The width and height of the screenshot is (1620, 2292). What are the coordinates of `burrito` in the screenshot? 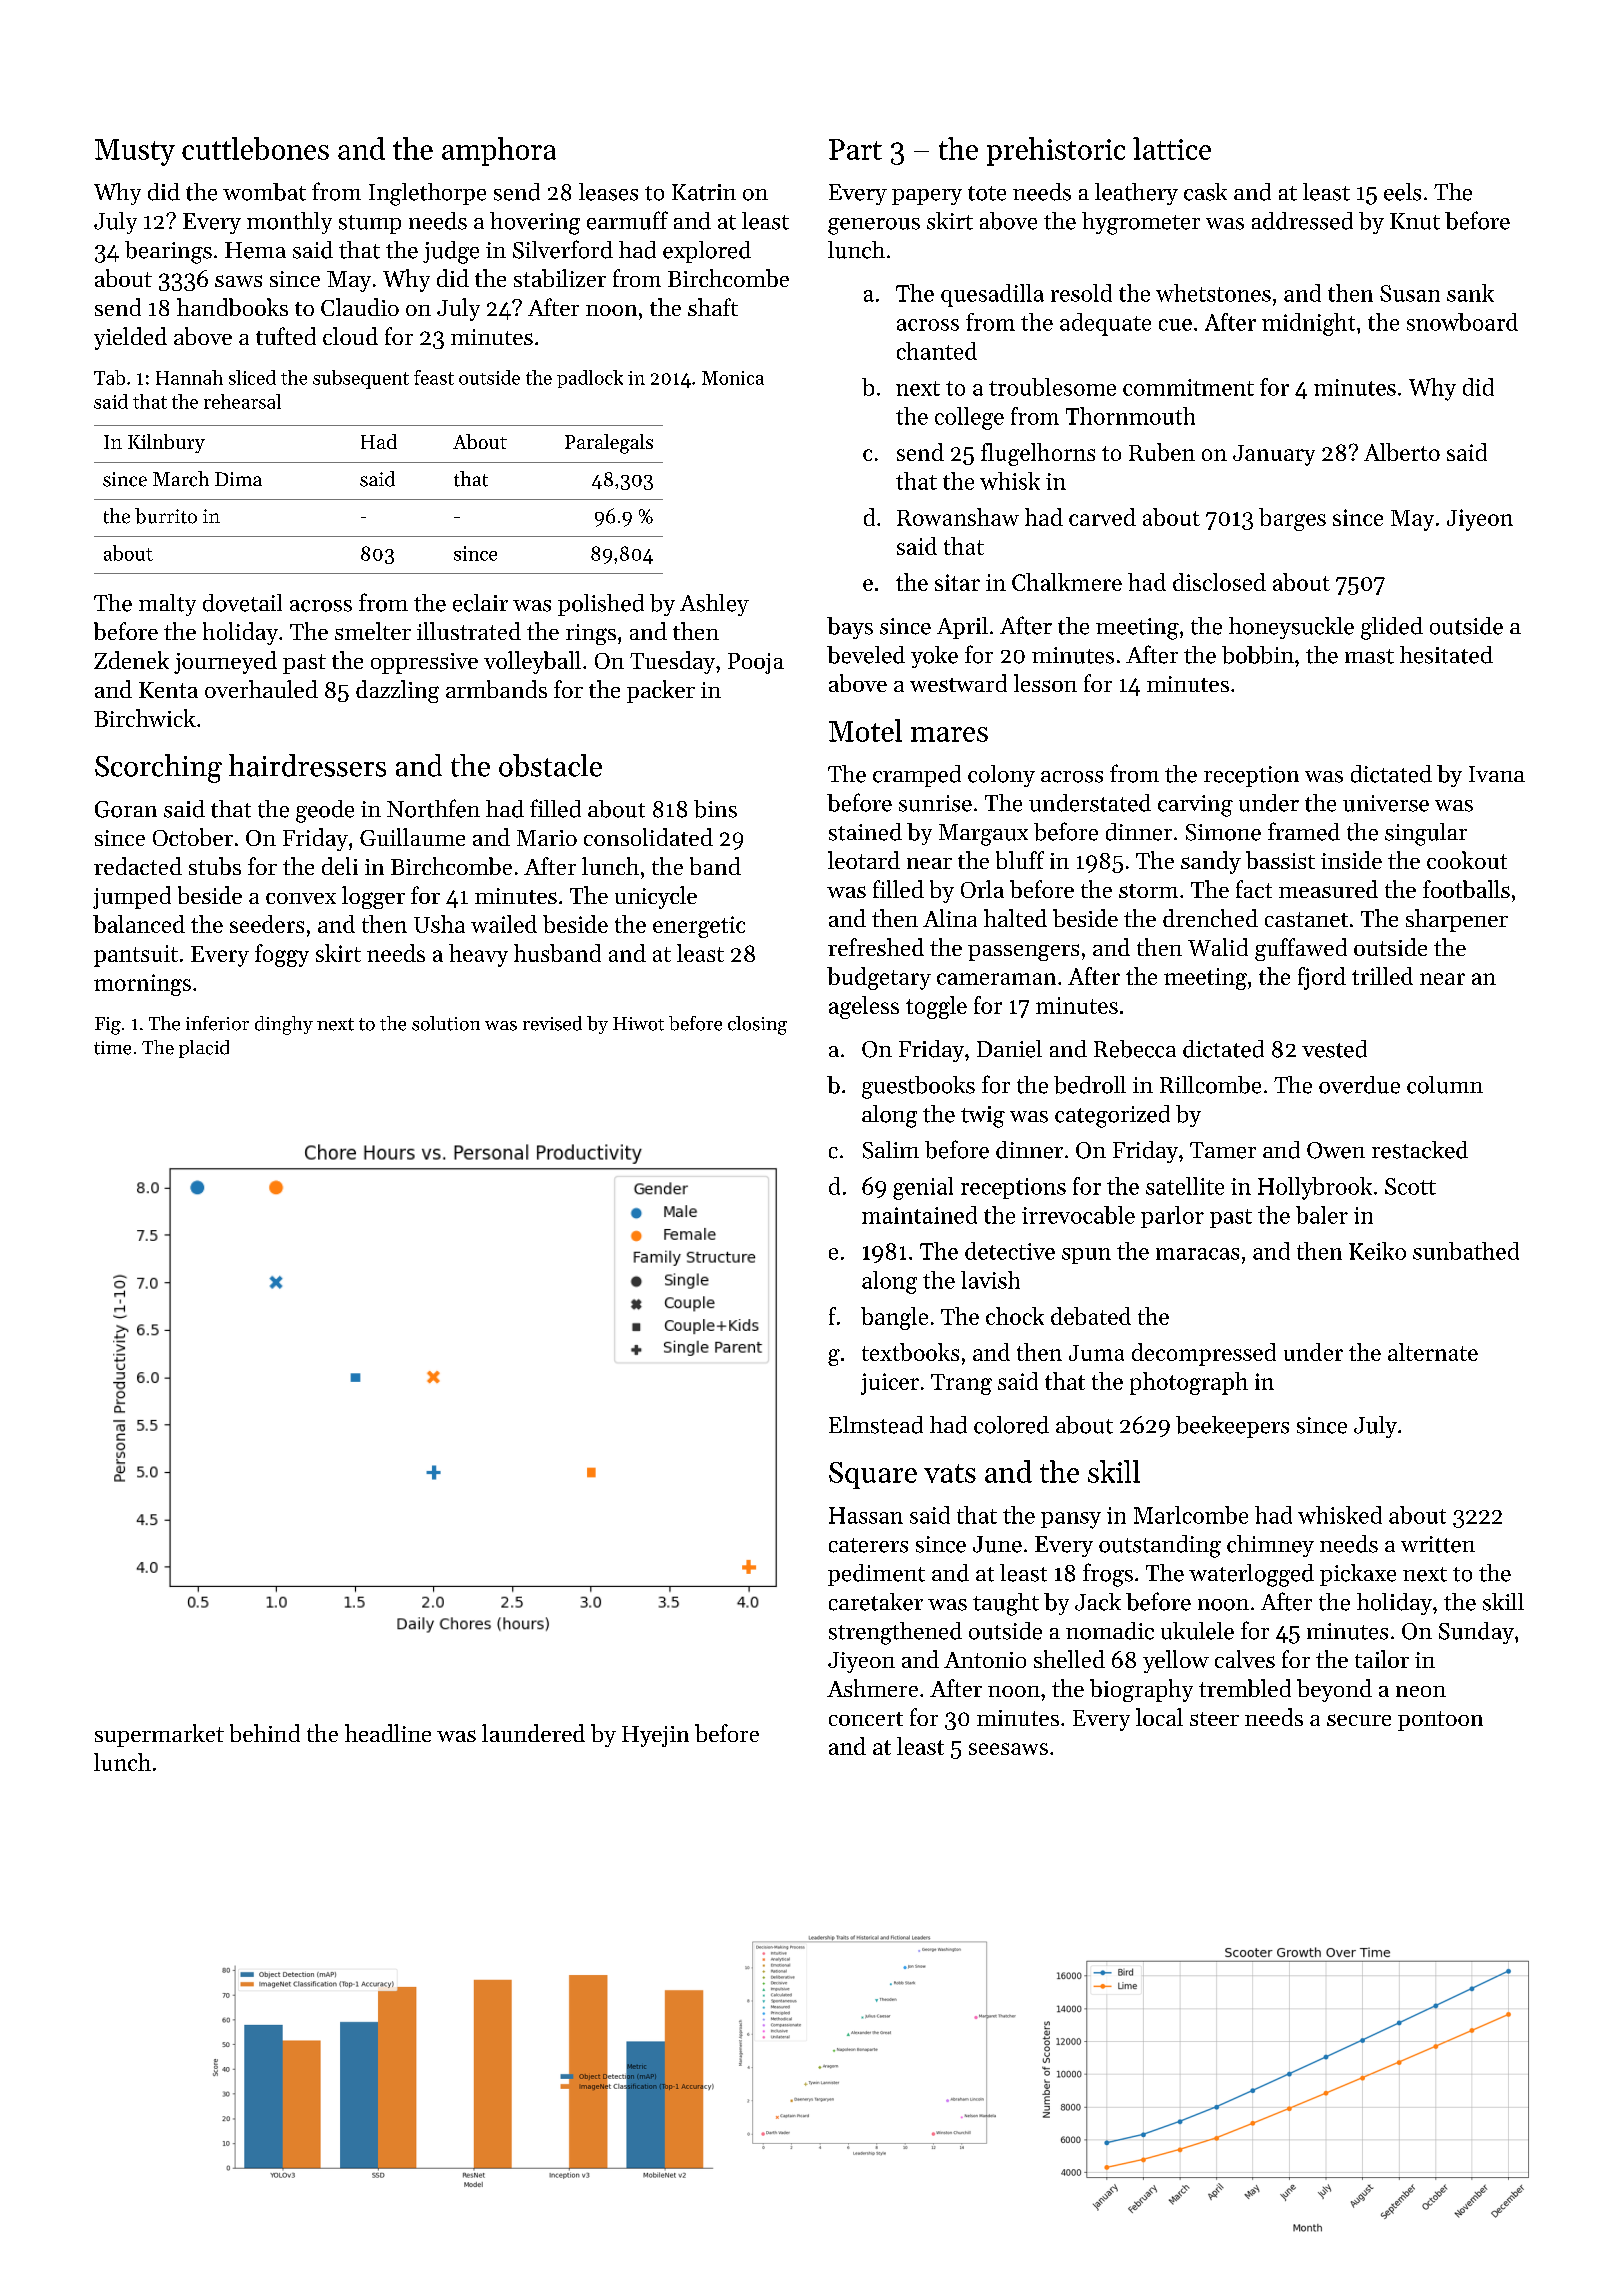 It's located at (166, 516).
